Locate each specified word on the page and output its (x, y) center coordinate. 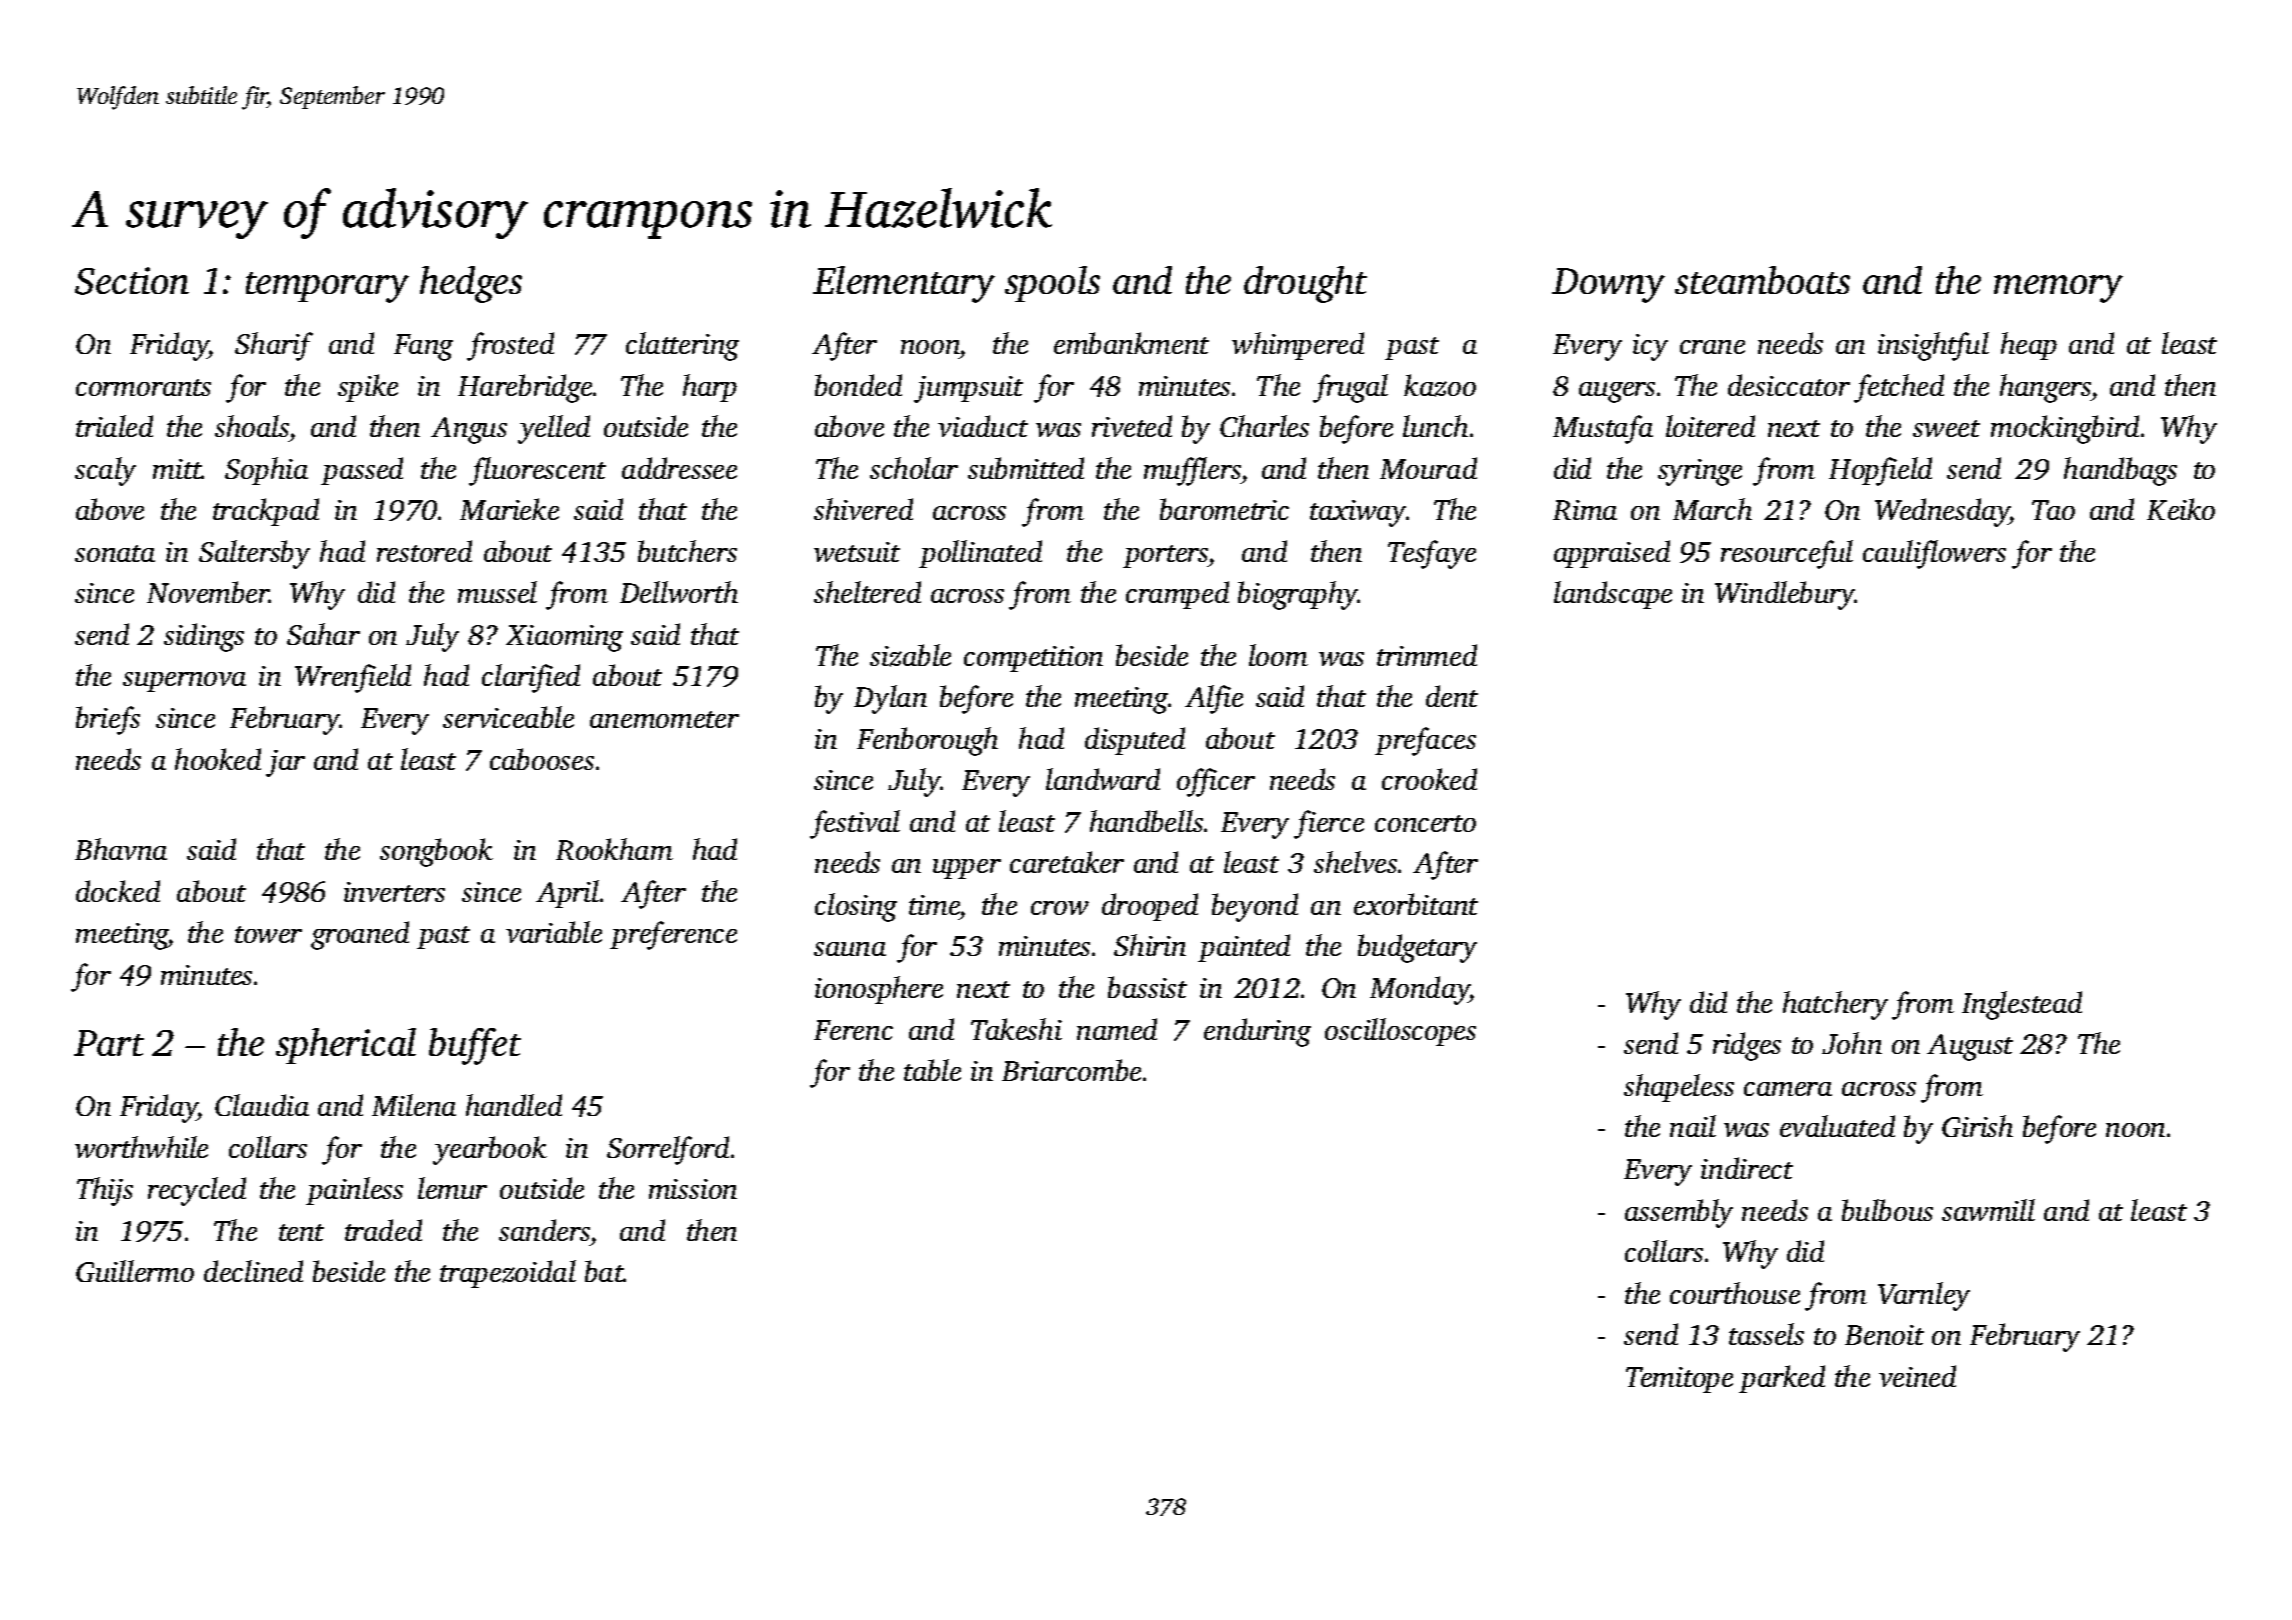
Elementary (904, 284)
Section (132, 281)
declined (253, 1271)
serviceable (508, 717)
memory (2058, 289)
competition (1033, 659)
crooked (1429, 779)
